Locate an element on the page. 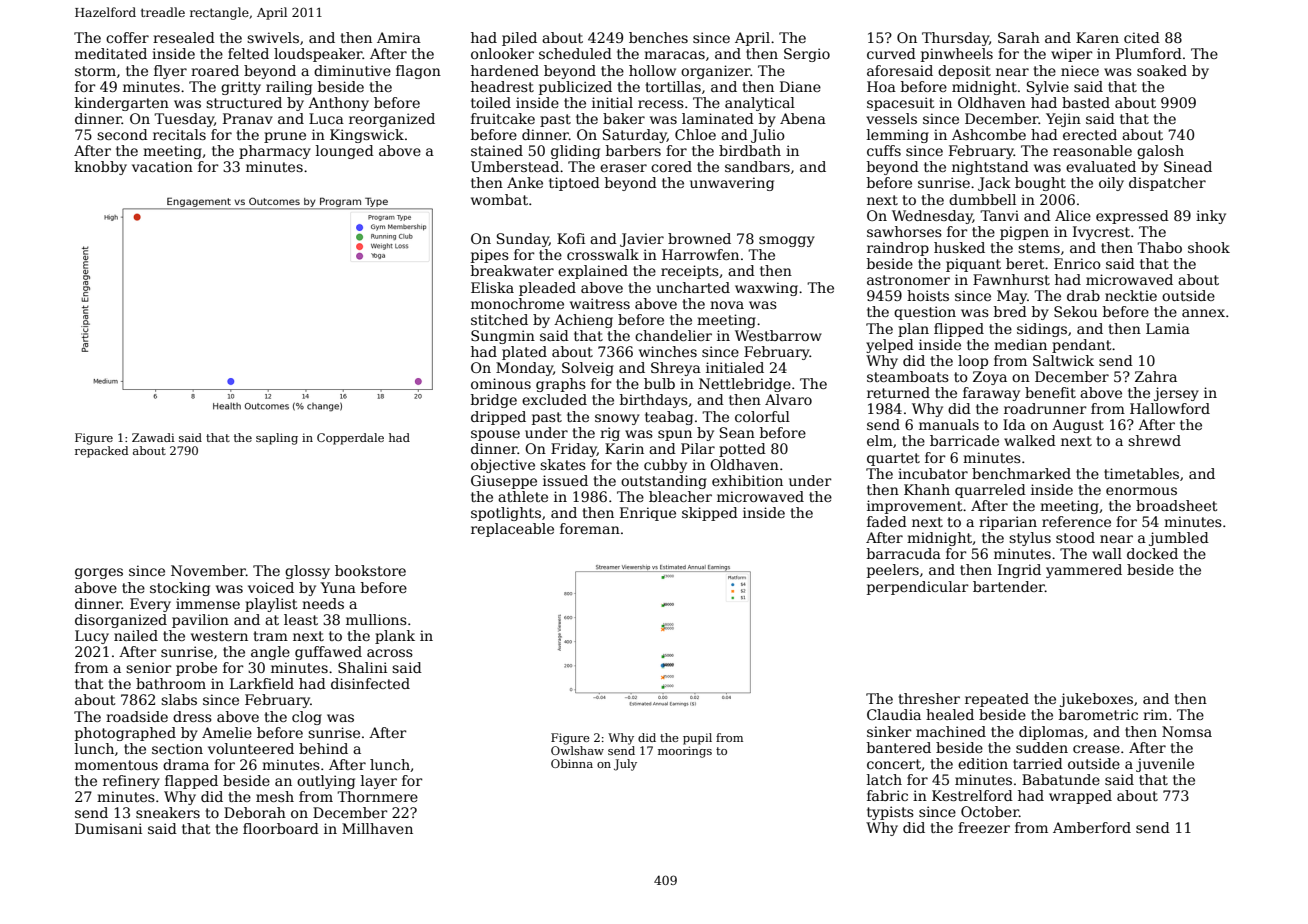  volunteered is located at coordinates (251, 748).
